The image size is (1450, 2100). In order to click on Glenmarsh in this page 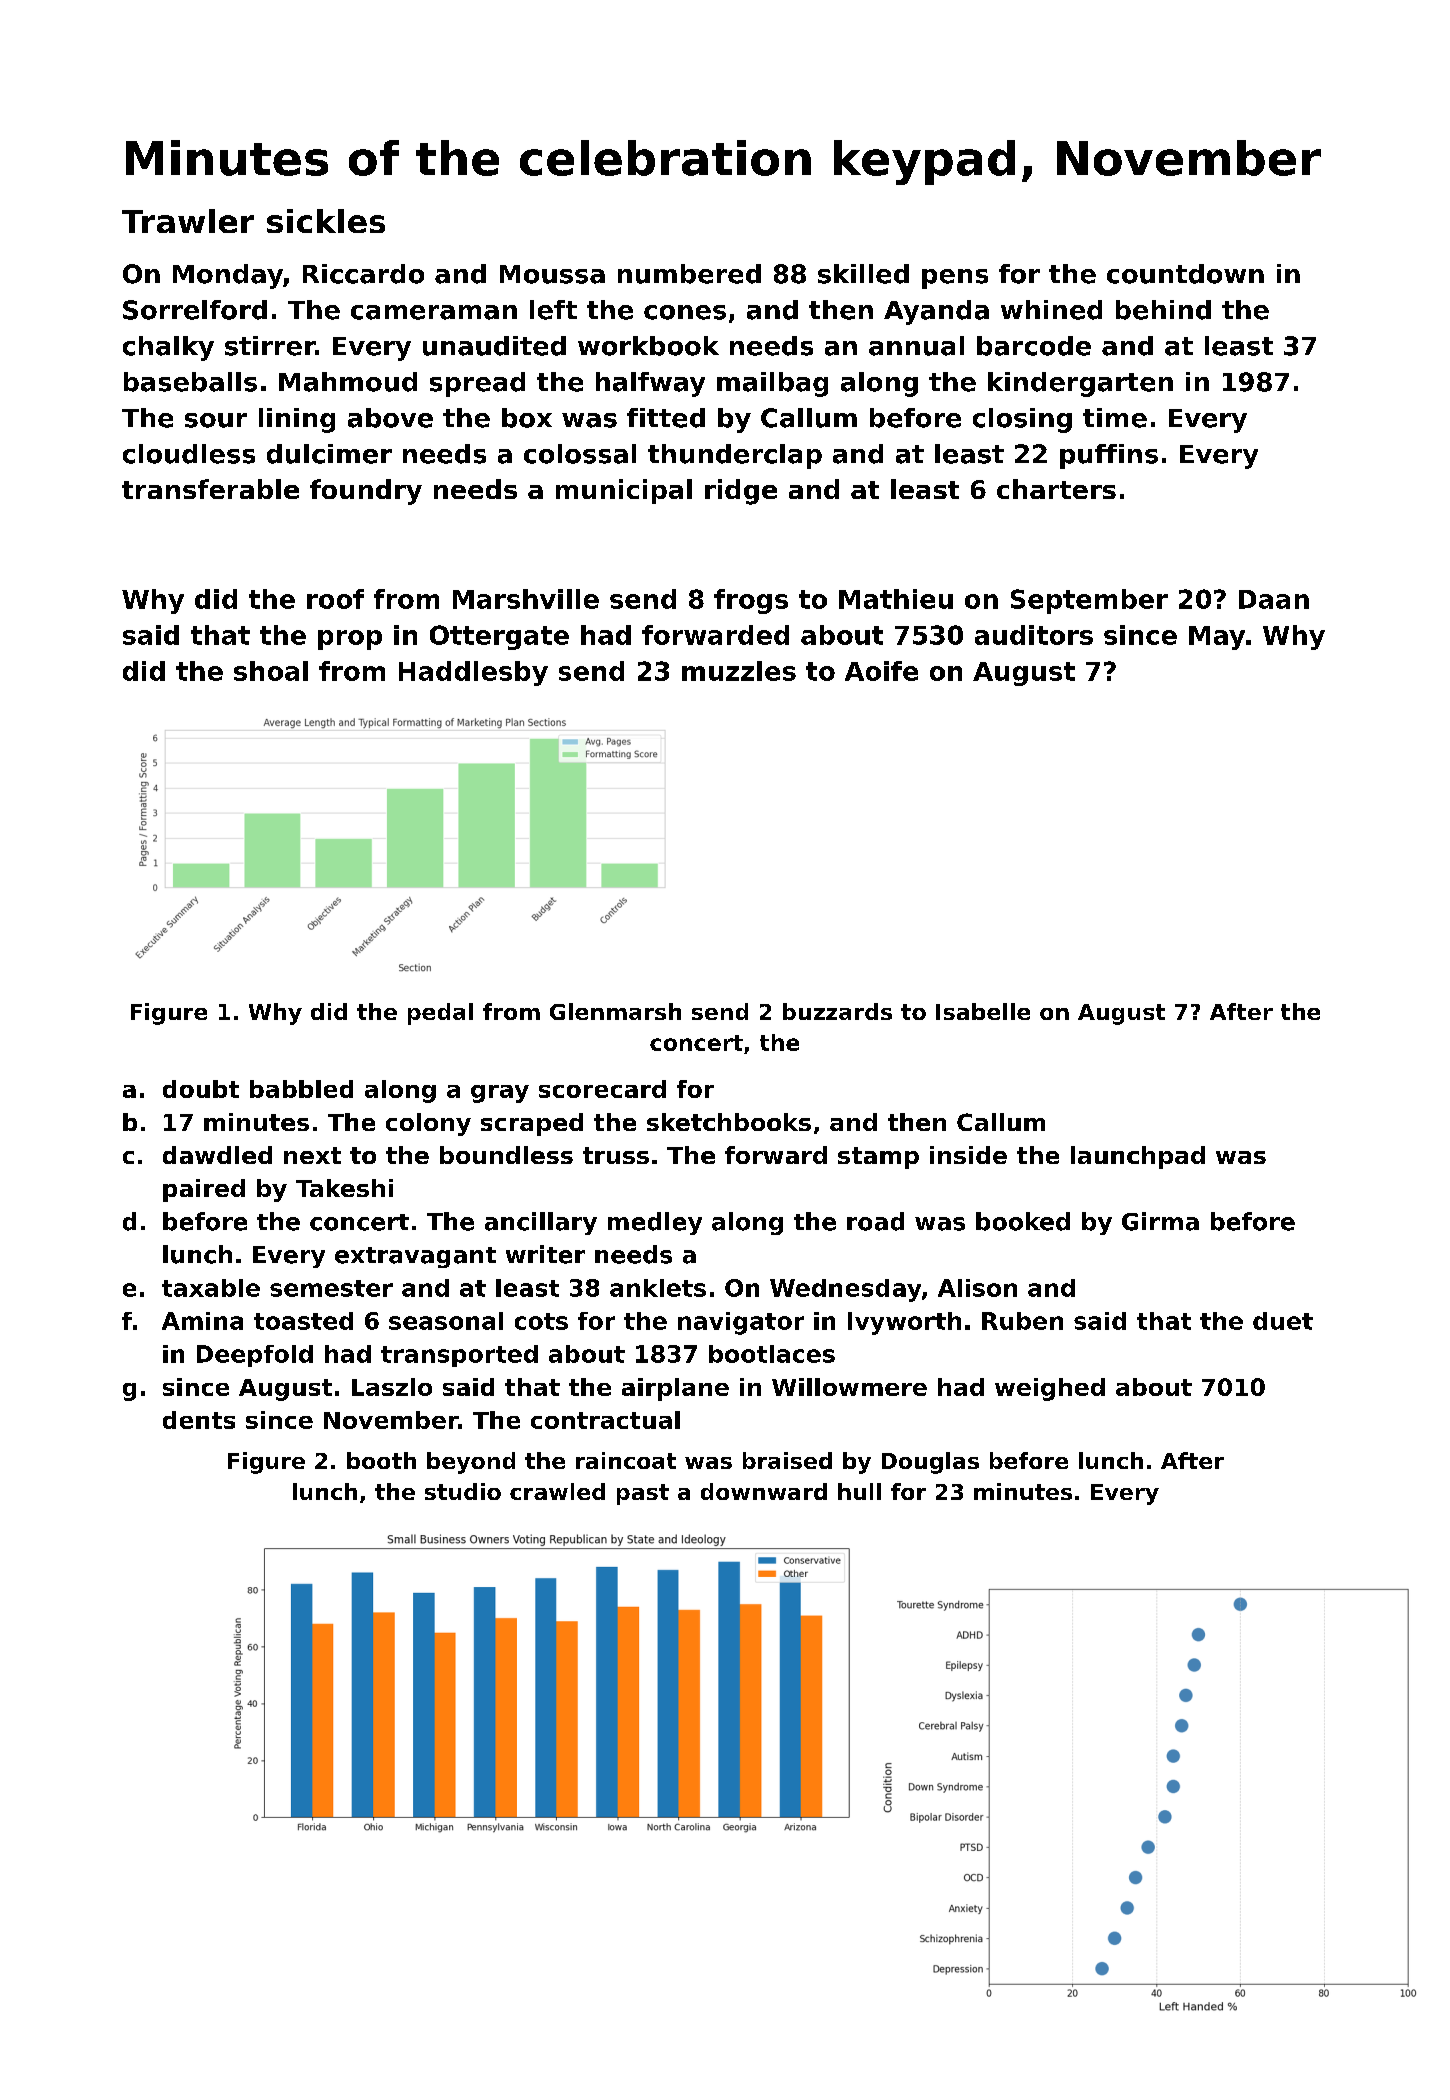, I will do `click(615, 1011)`.
